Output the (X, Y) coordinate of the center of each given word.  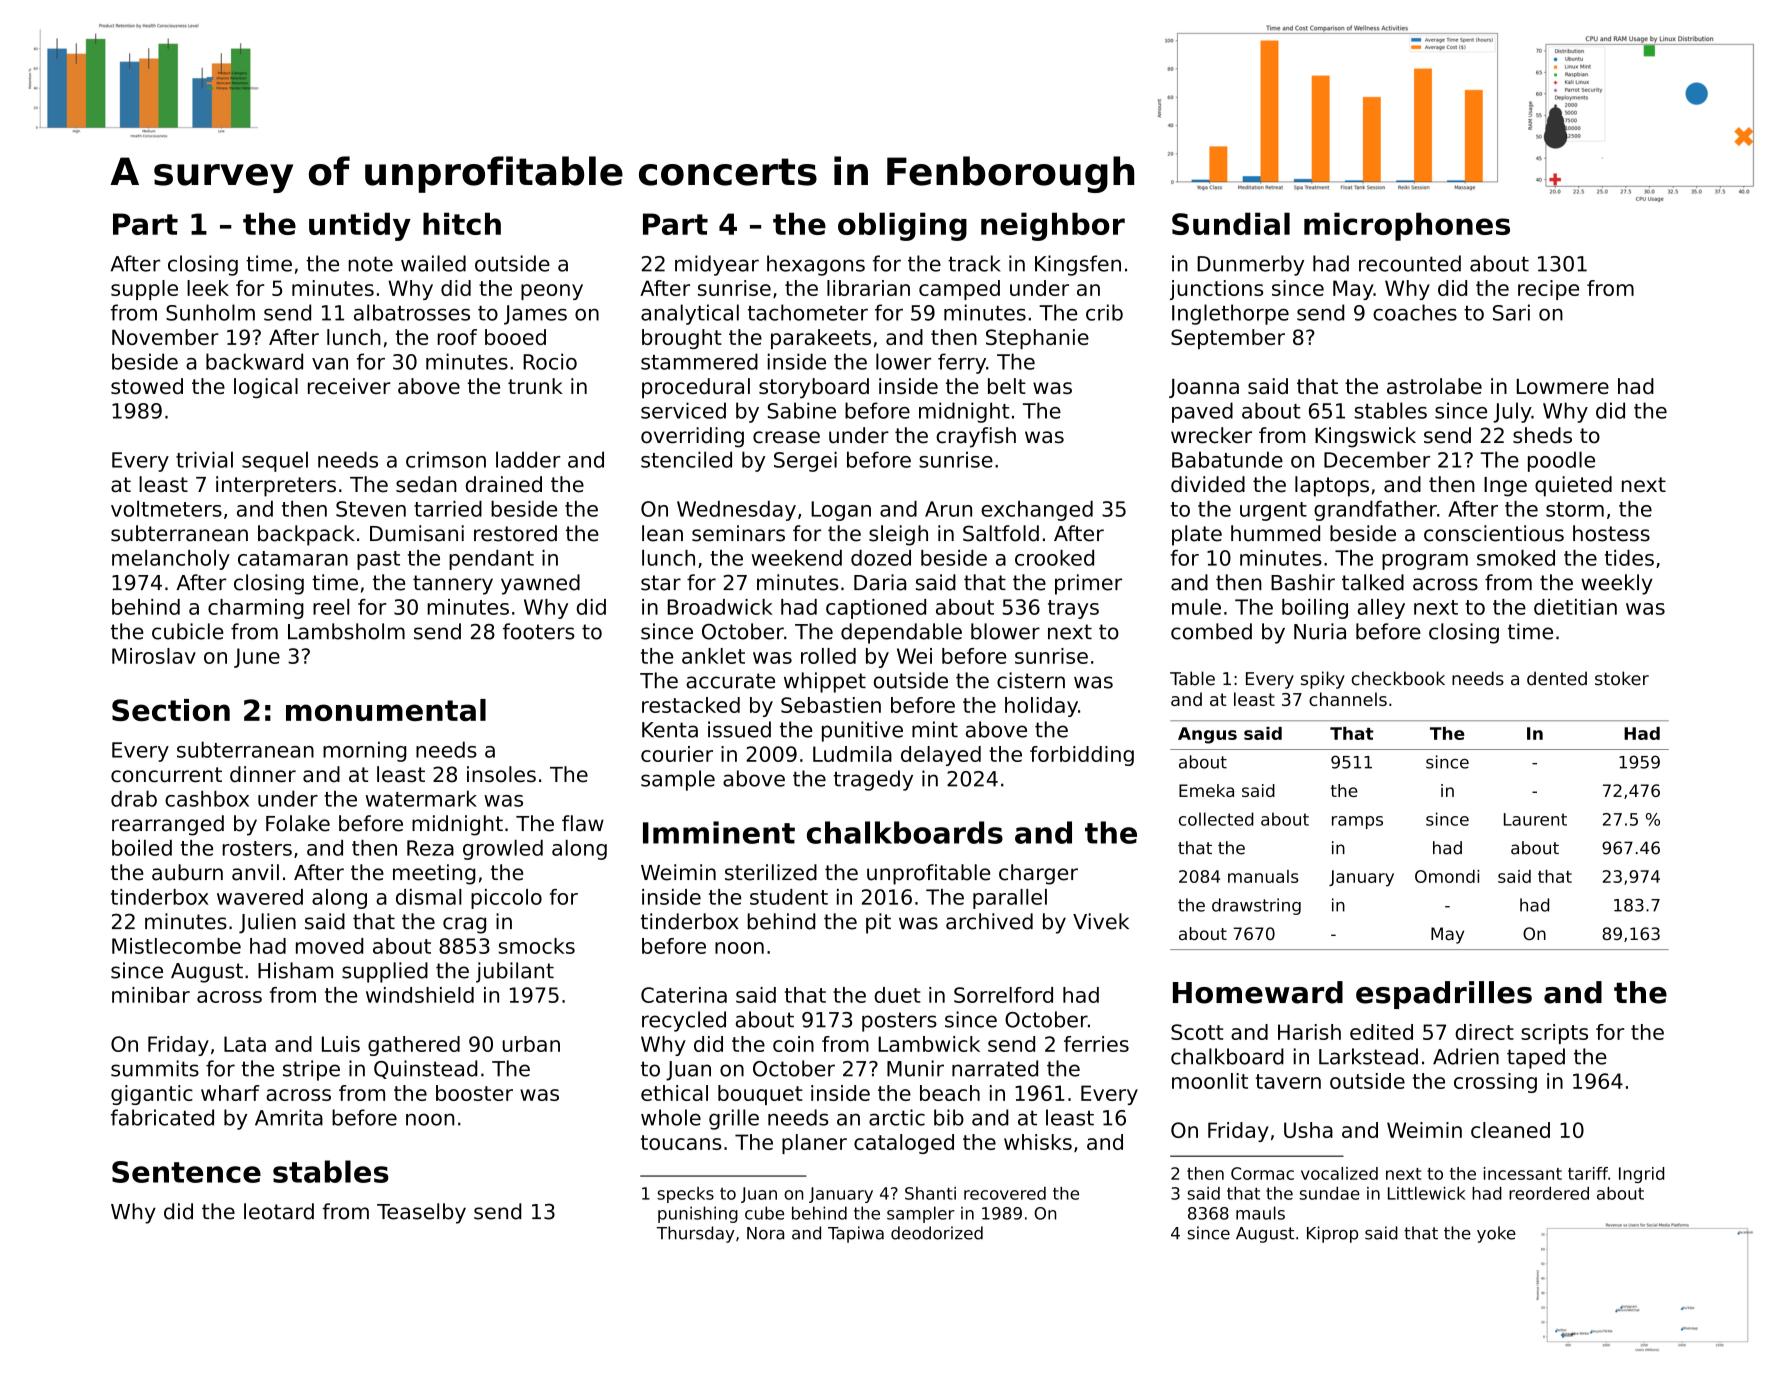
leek (208, 288)
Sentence (186, 1172)
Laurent (1535, 819)
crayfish (976, 437)
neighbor (1053, 226)
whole (671, 1117)
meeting (434, 874)
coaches (1415, 312)
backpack (306, 535)
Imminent (719, 832)
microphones (1407, 226)
